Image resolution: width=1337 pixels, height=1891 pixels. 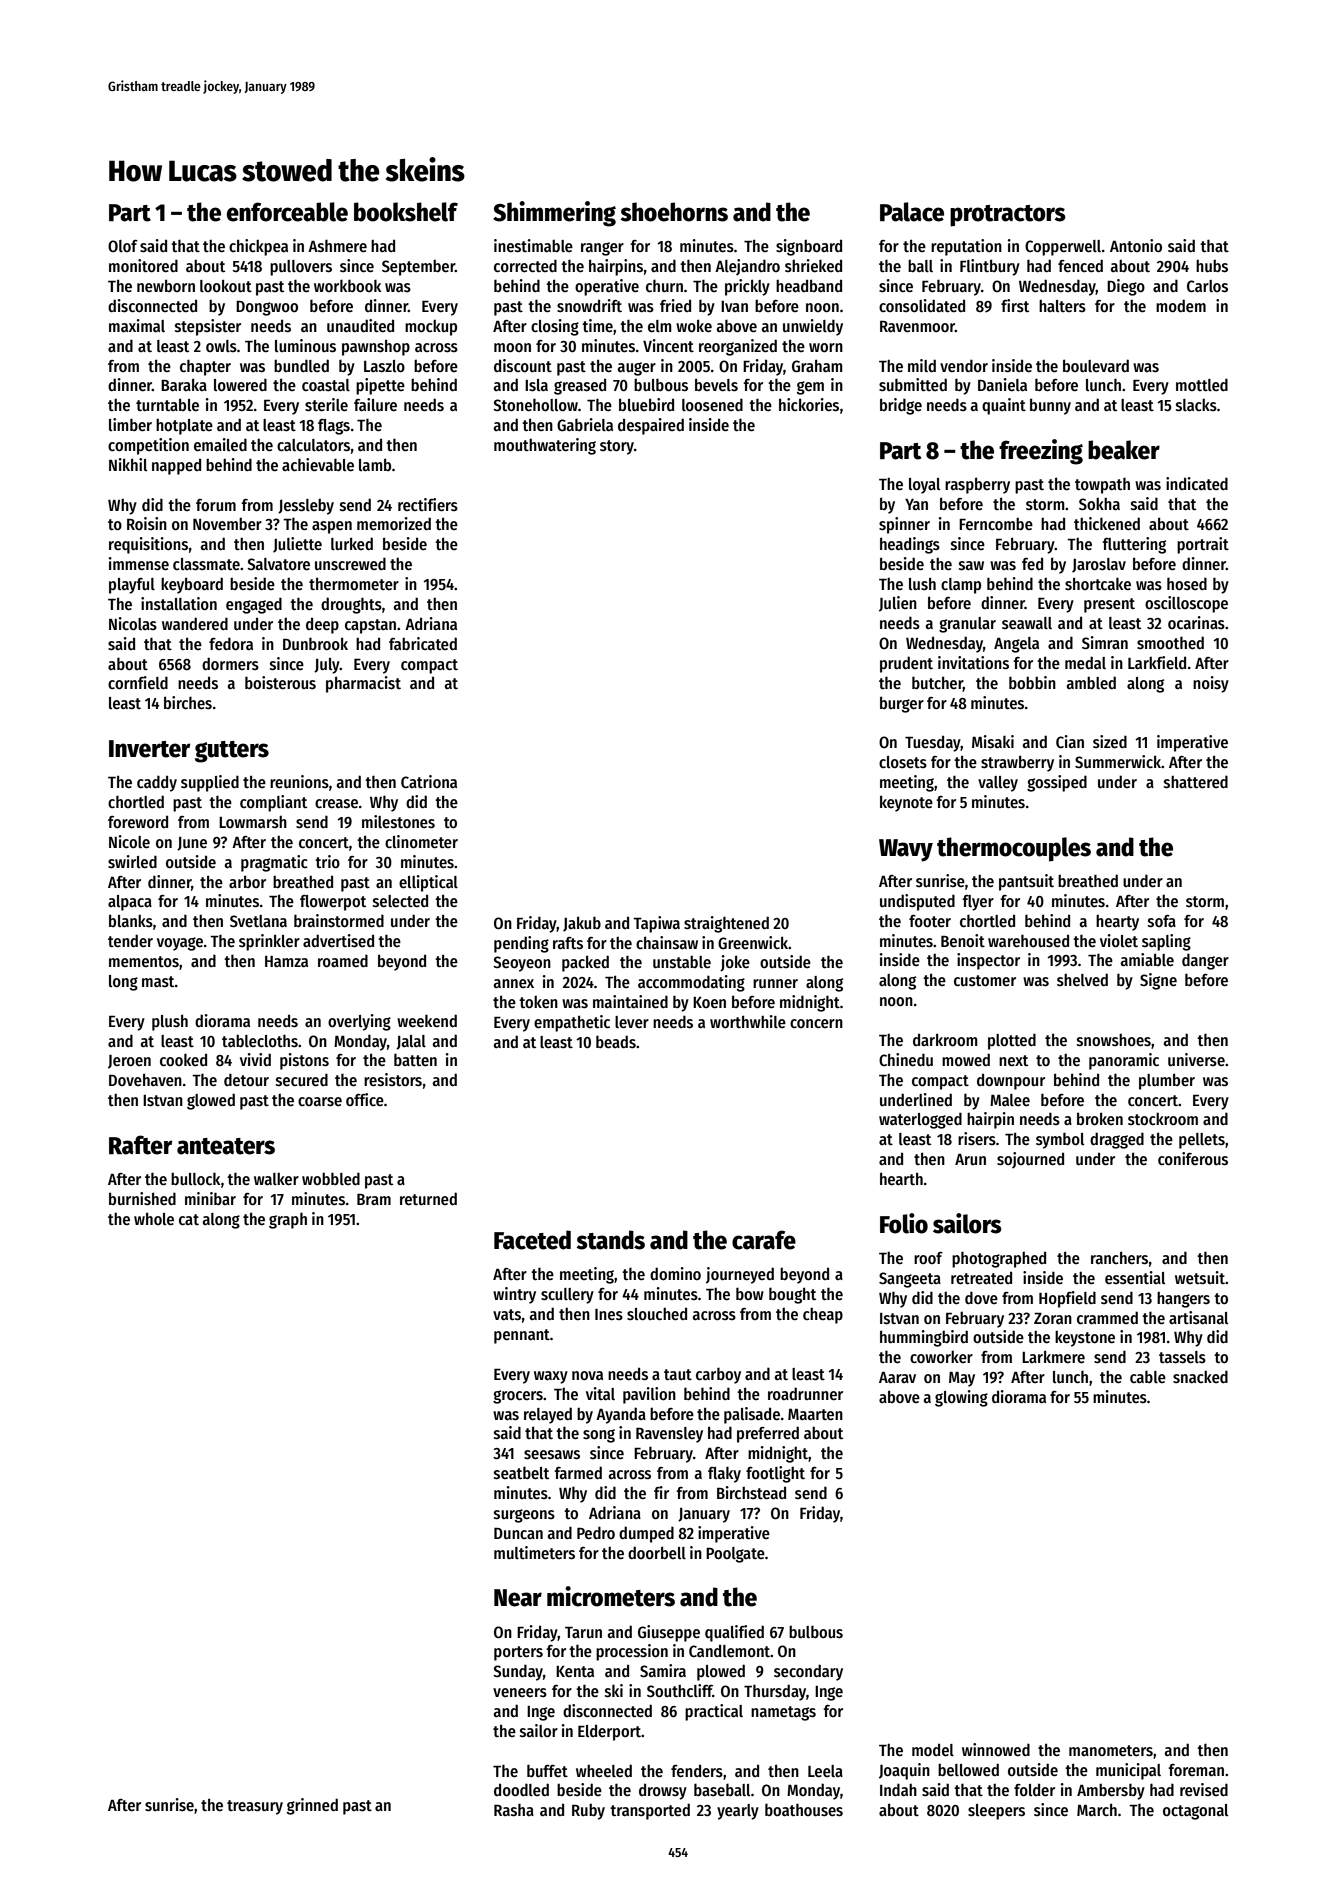 I want to click on playful, so click(x=132, y=586).
